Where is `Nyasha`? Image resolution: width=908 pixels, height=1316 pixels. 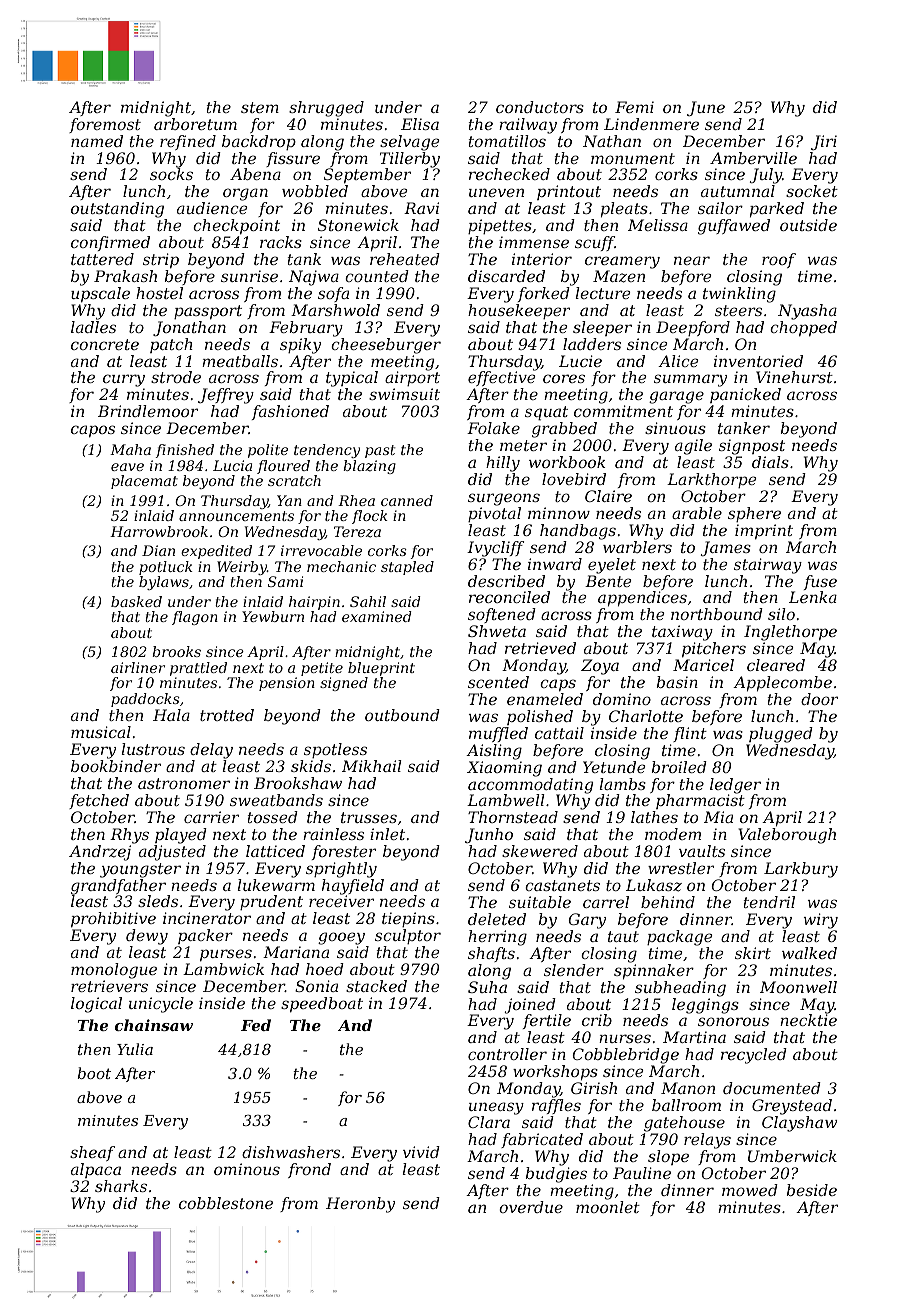
Nyasha is located at coordinates (807, 312).
